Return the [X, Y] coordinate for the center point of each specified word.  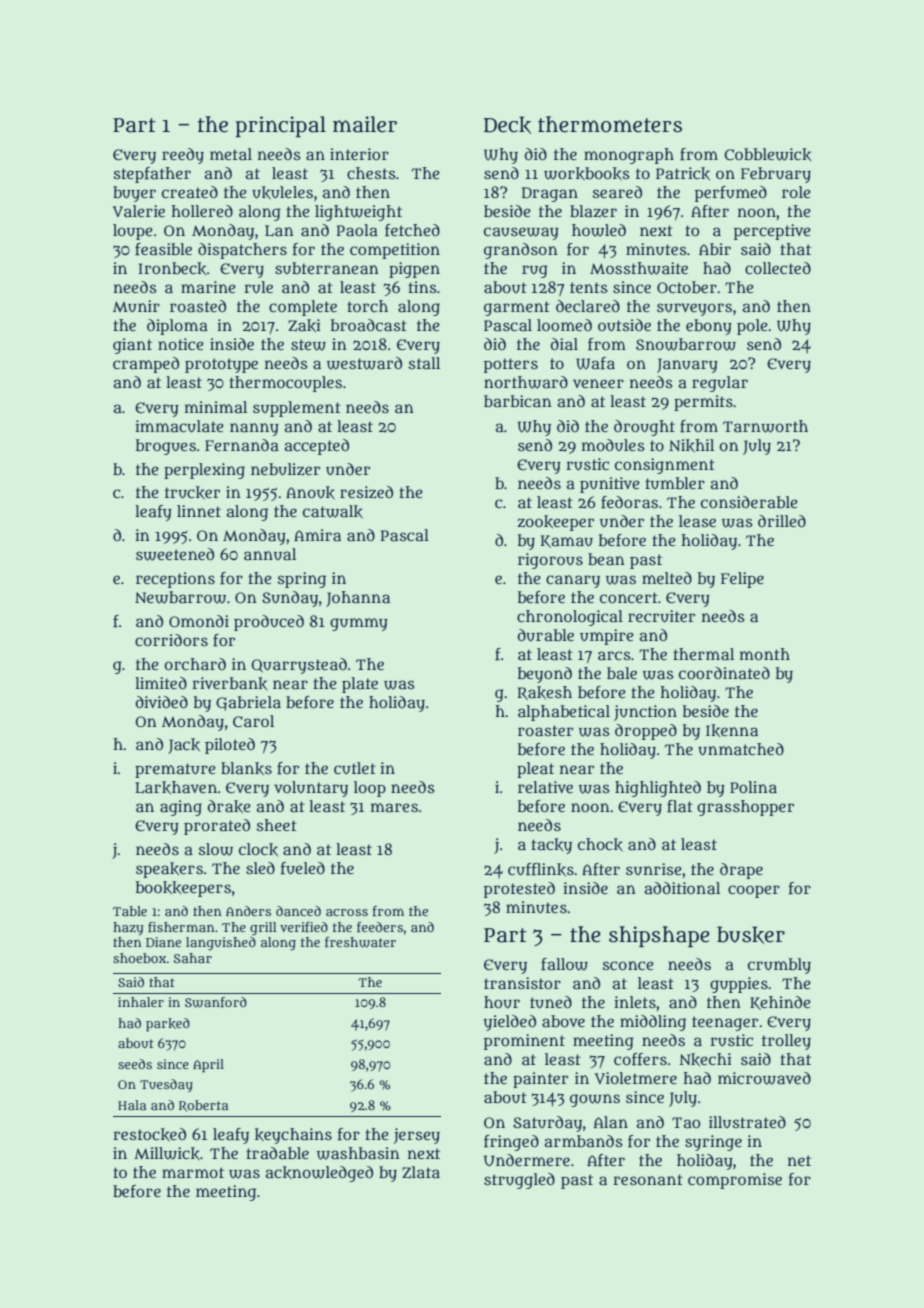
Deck [507, 125]
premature [175, 770]
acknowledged [319, 1174]
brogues [166, 447]
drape [741, 871]
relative [545, 787]
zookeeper [556, 523]
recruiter [661, 616]
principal [280, 126]
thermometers [610, 124]
